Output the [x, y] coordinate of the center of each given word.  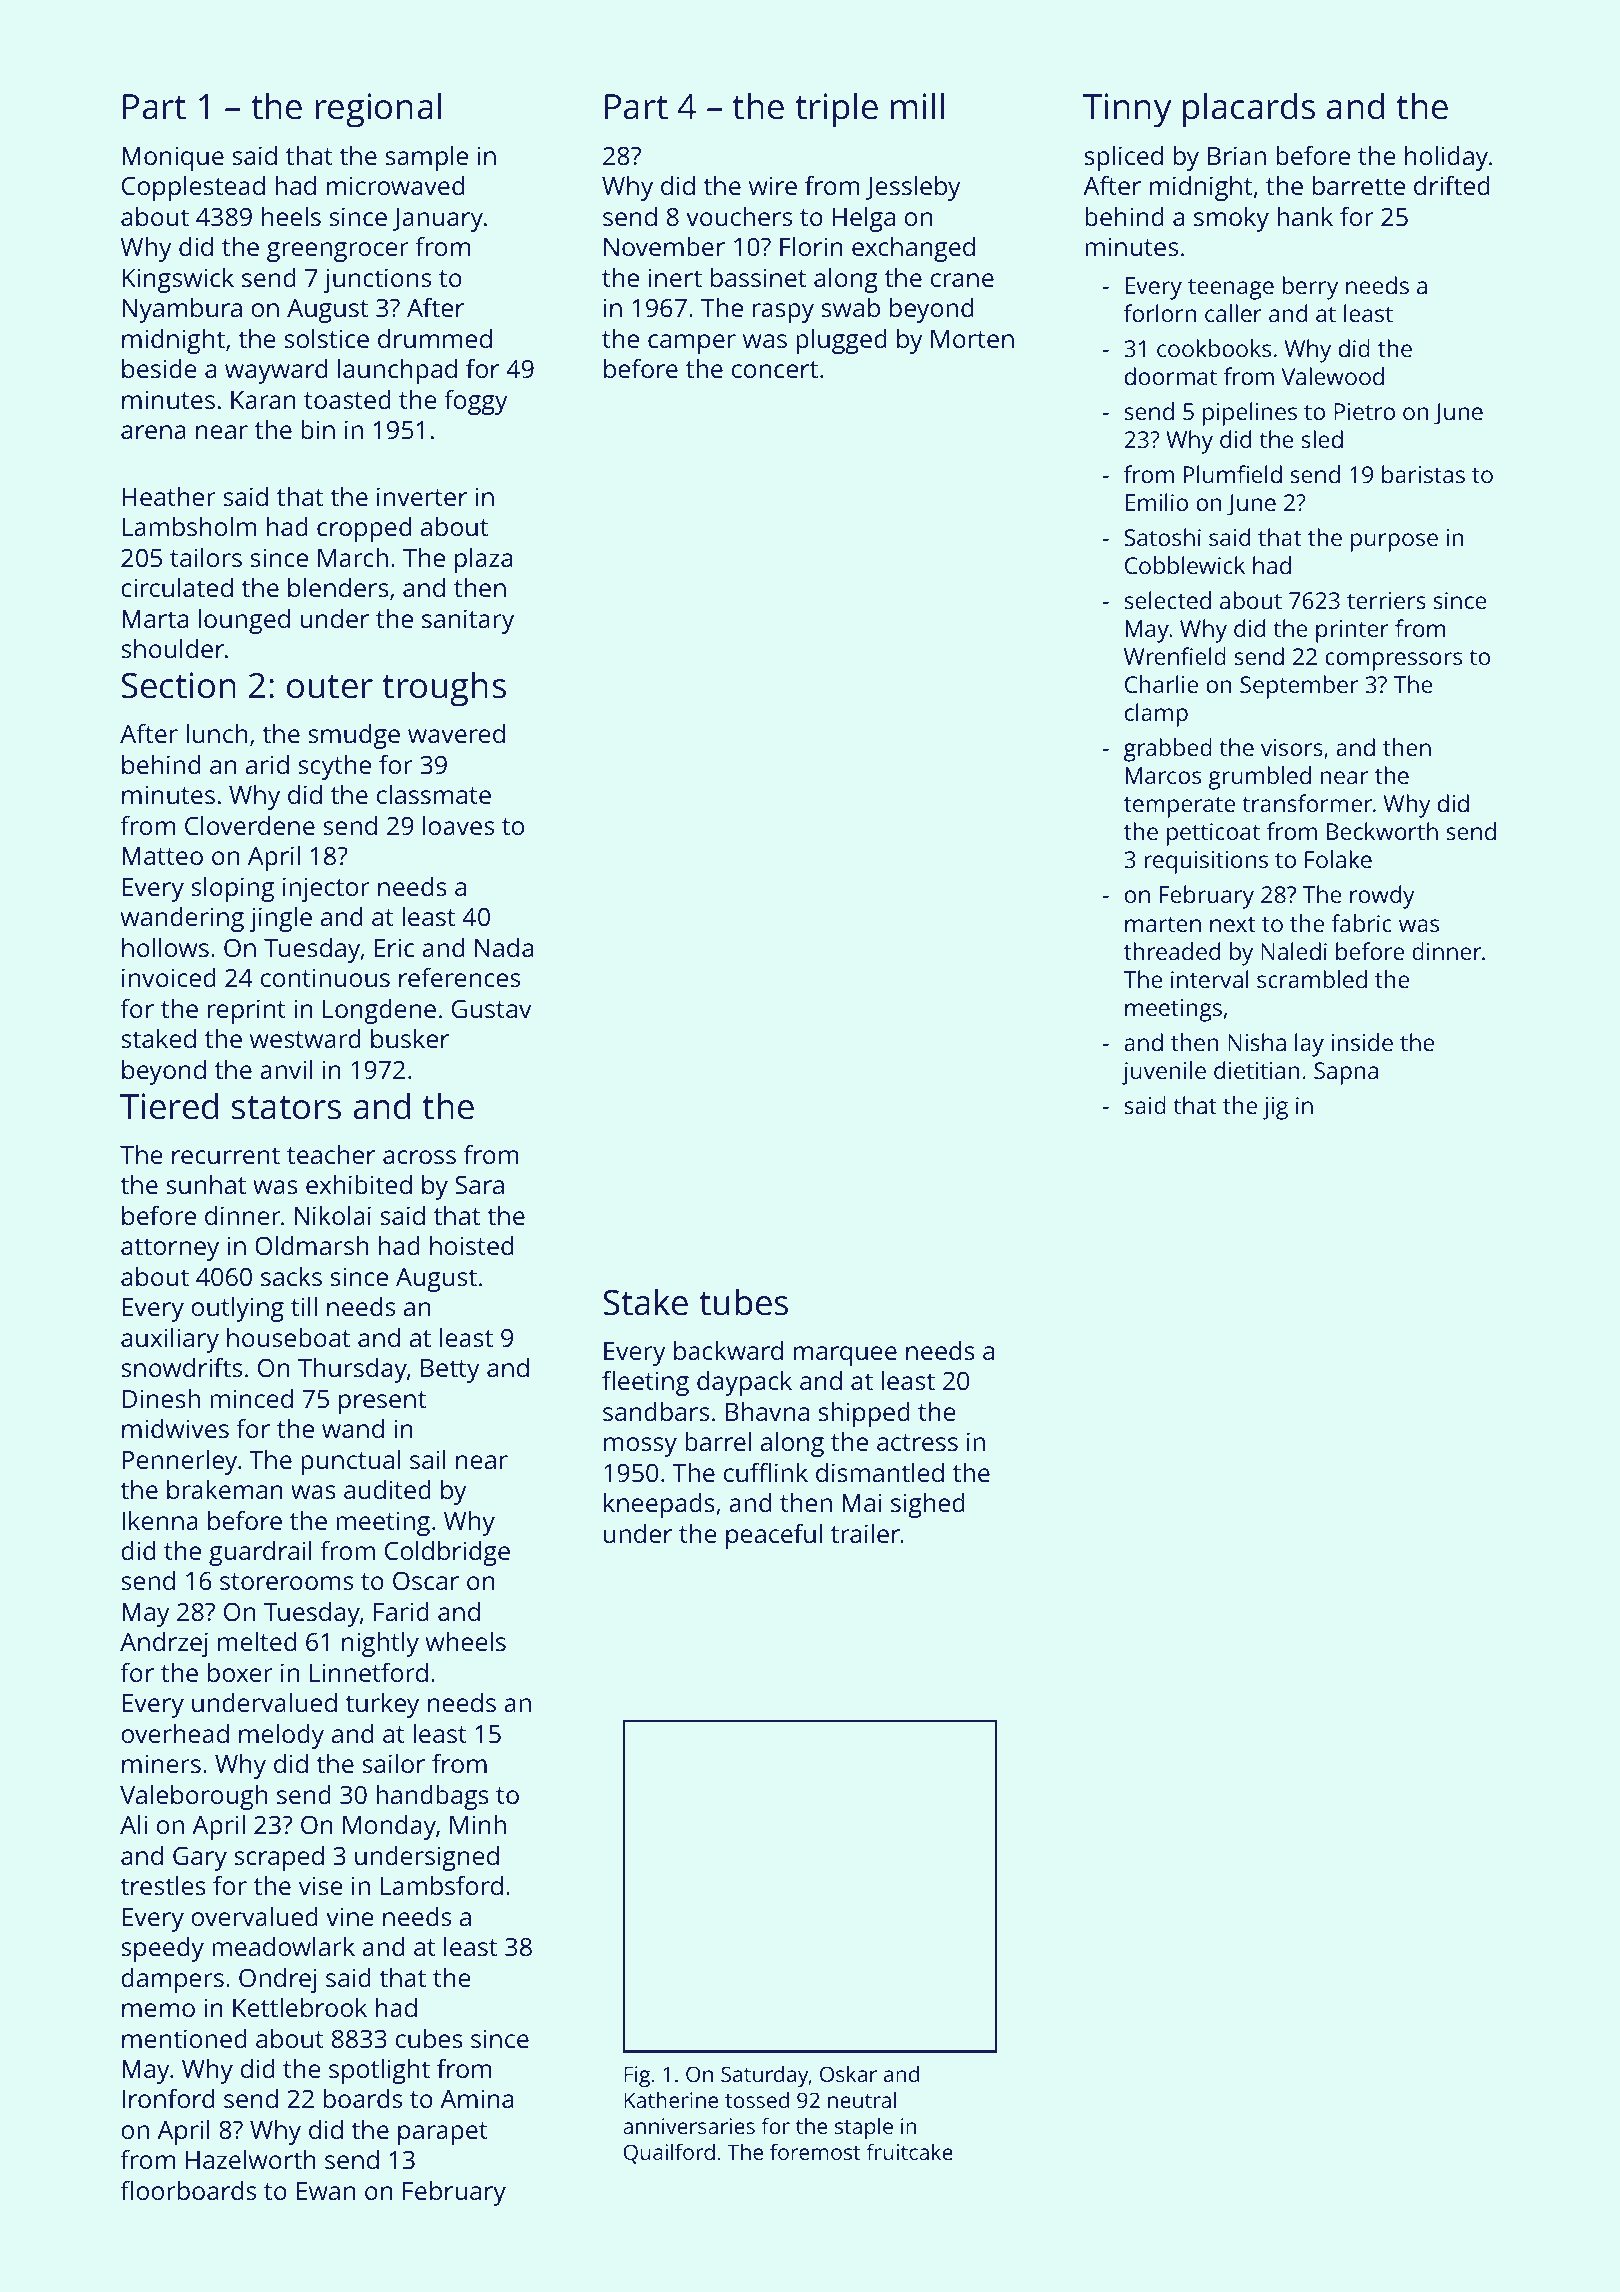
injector [326, 889]
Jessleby [913, 188]
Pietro [1364, 411]
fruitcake [909, 2151]
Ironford [168, 2098]
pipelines [1250, 414]
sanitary [468, 621]
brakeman [225, 1489]
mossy [640, 1447]
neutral [862, 2100]
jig [1275, 1108]
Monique [173, 158]
